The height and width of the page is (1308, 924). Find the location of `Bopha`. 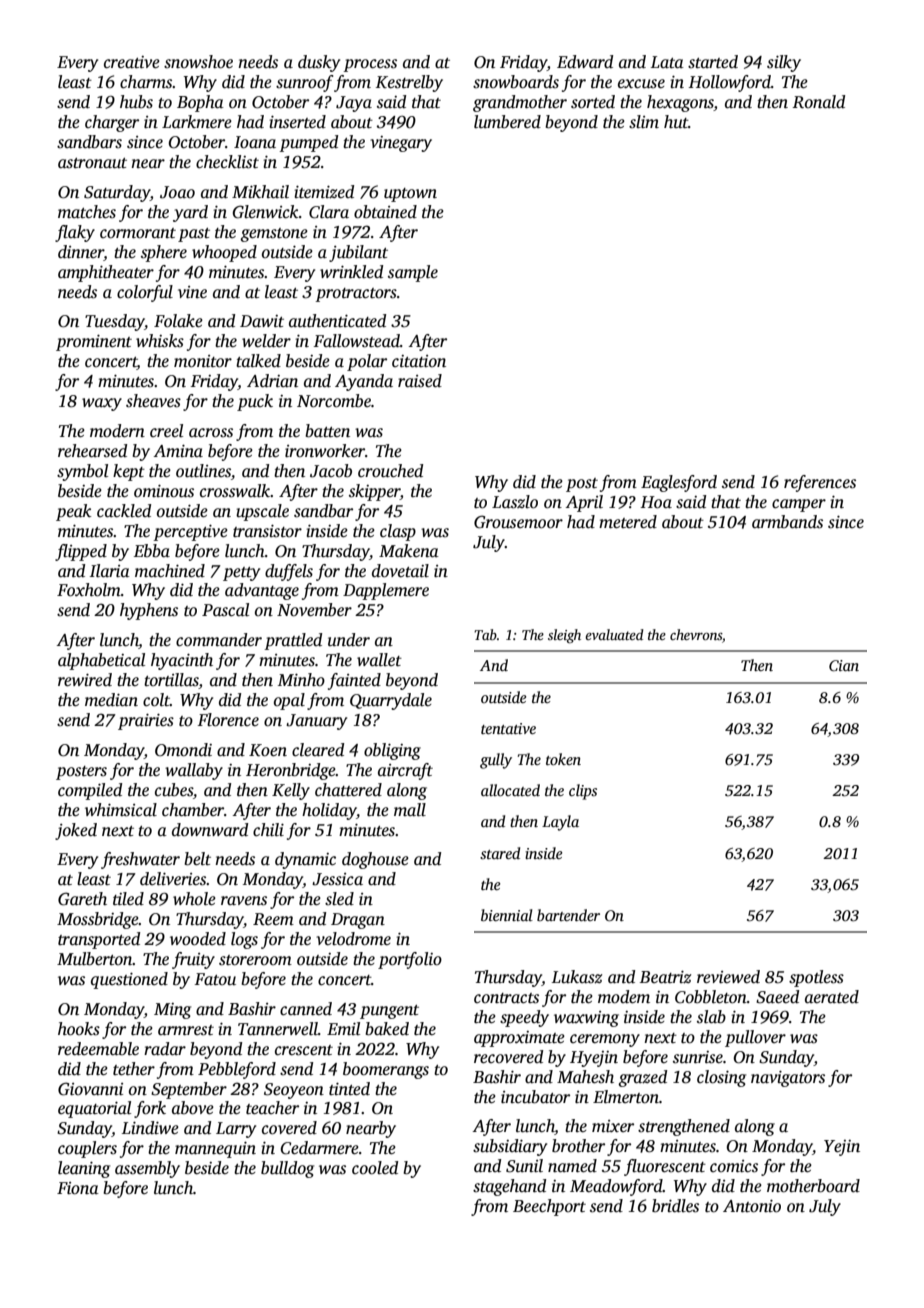

Bopha is located at coordinates (200, 103).
